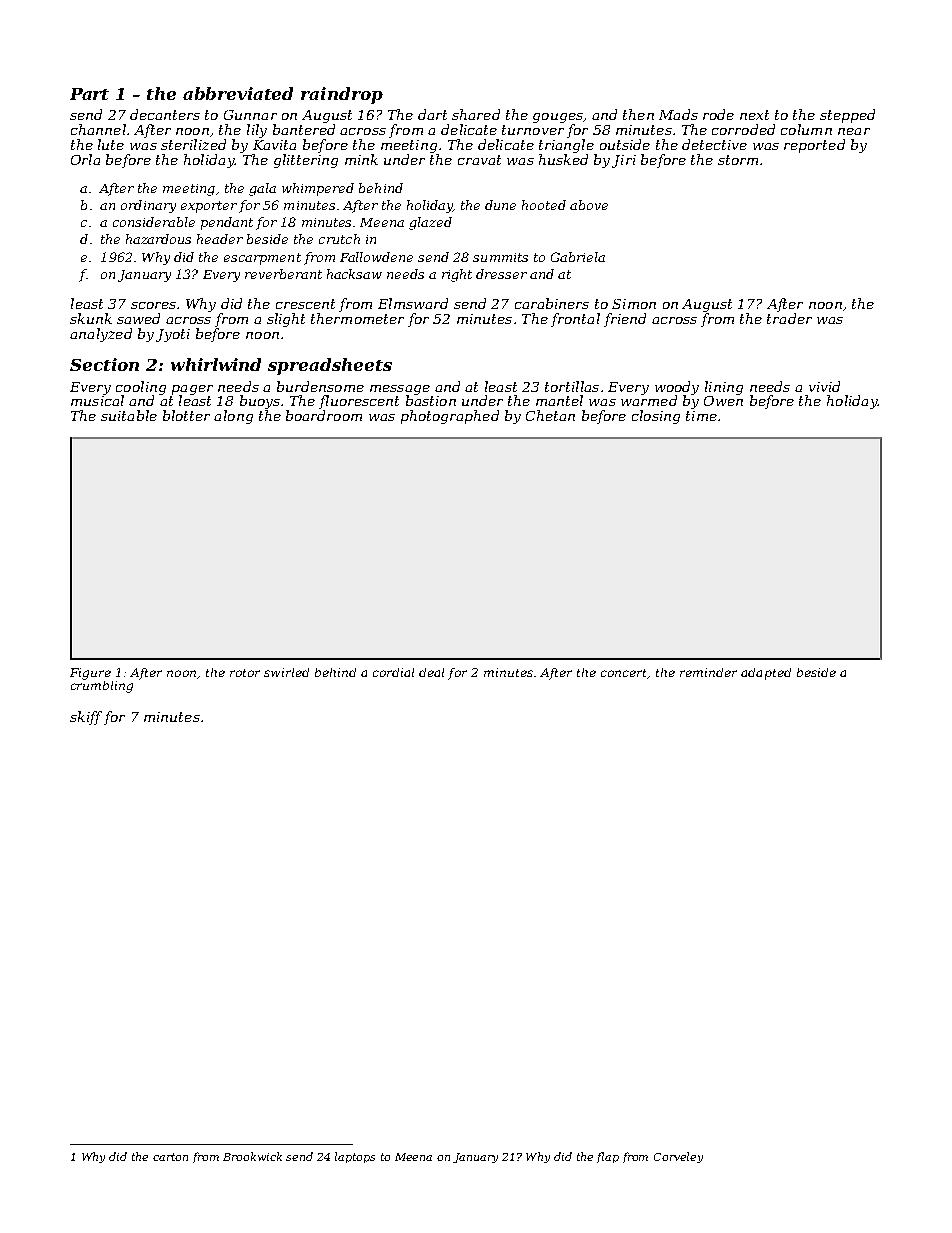 Image resolution: width=952 pixels, height=1233 pixels. Describe the element at coordinates (158, 239) in the page. I see `hazardous` at that location.
